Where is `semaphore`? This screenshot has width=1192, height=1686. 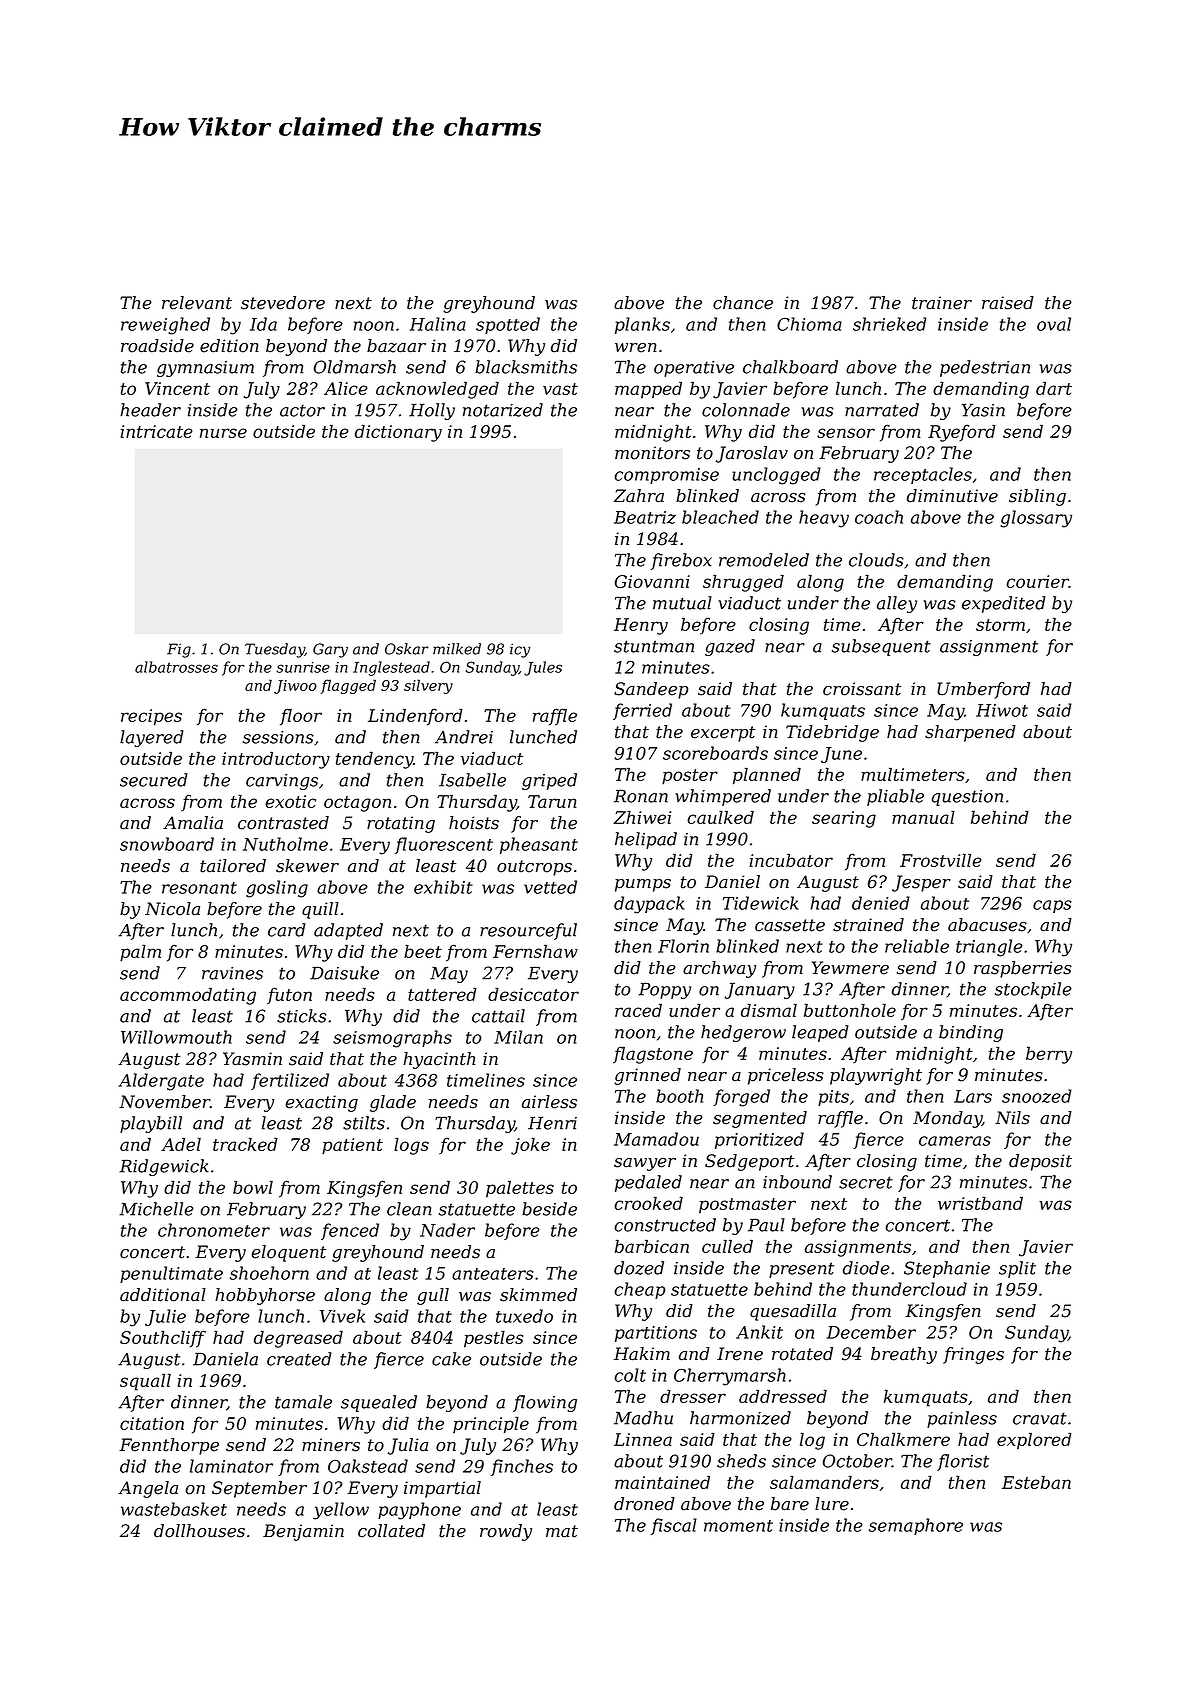 semaphore is located at coordinates (916, 1526).
